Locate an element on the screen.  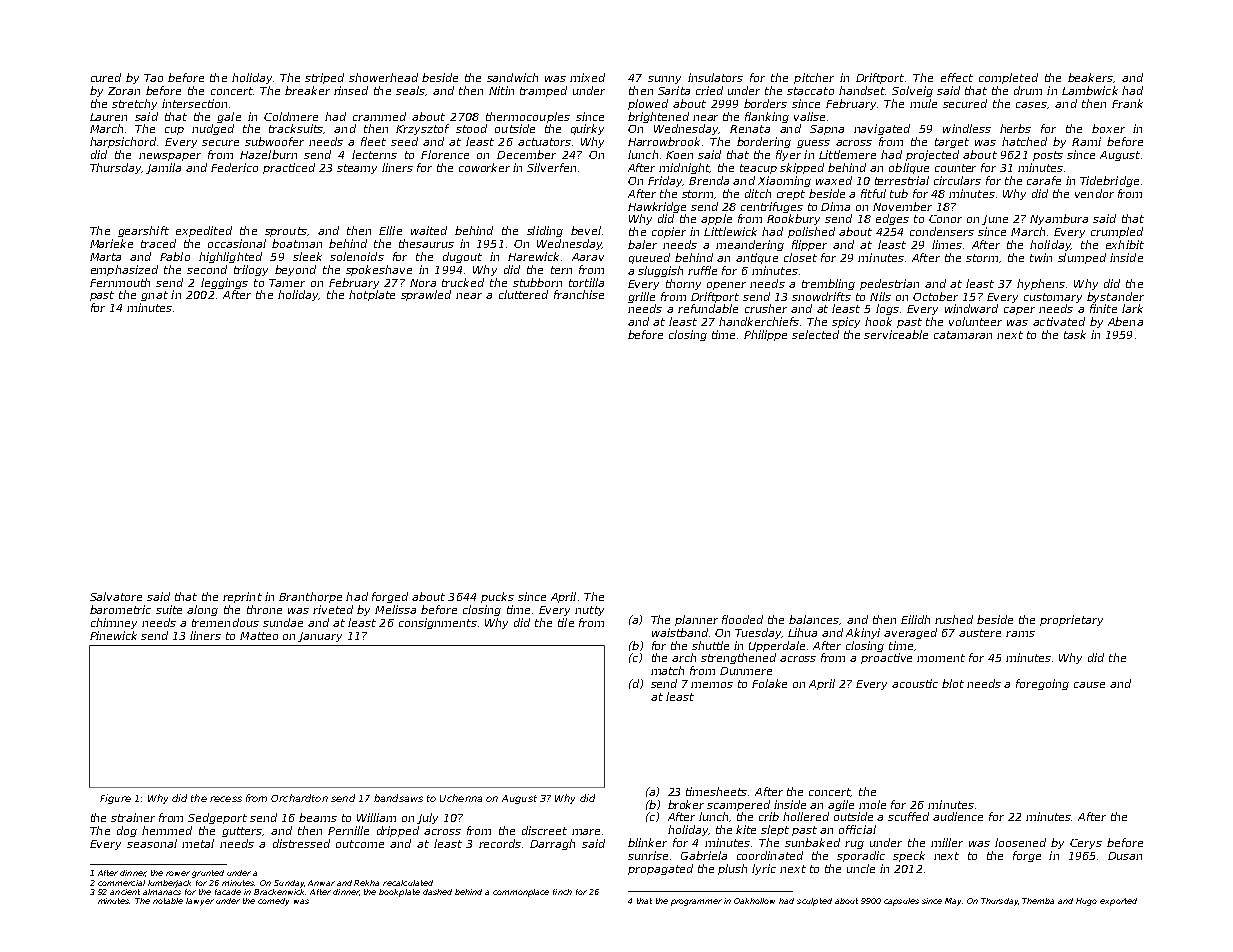
hotplate is located at coordinates (372, 295).
